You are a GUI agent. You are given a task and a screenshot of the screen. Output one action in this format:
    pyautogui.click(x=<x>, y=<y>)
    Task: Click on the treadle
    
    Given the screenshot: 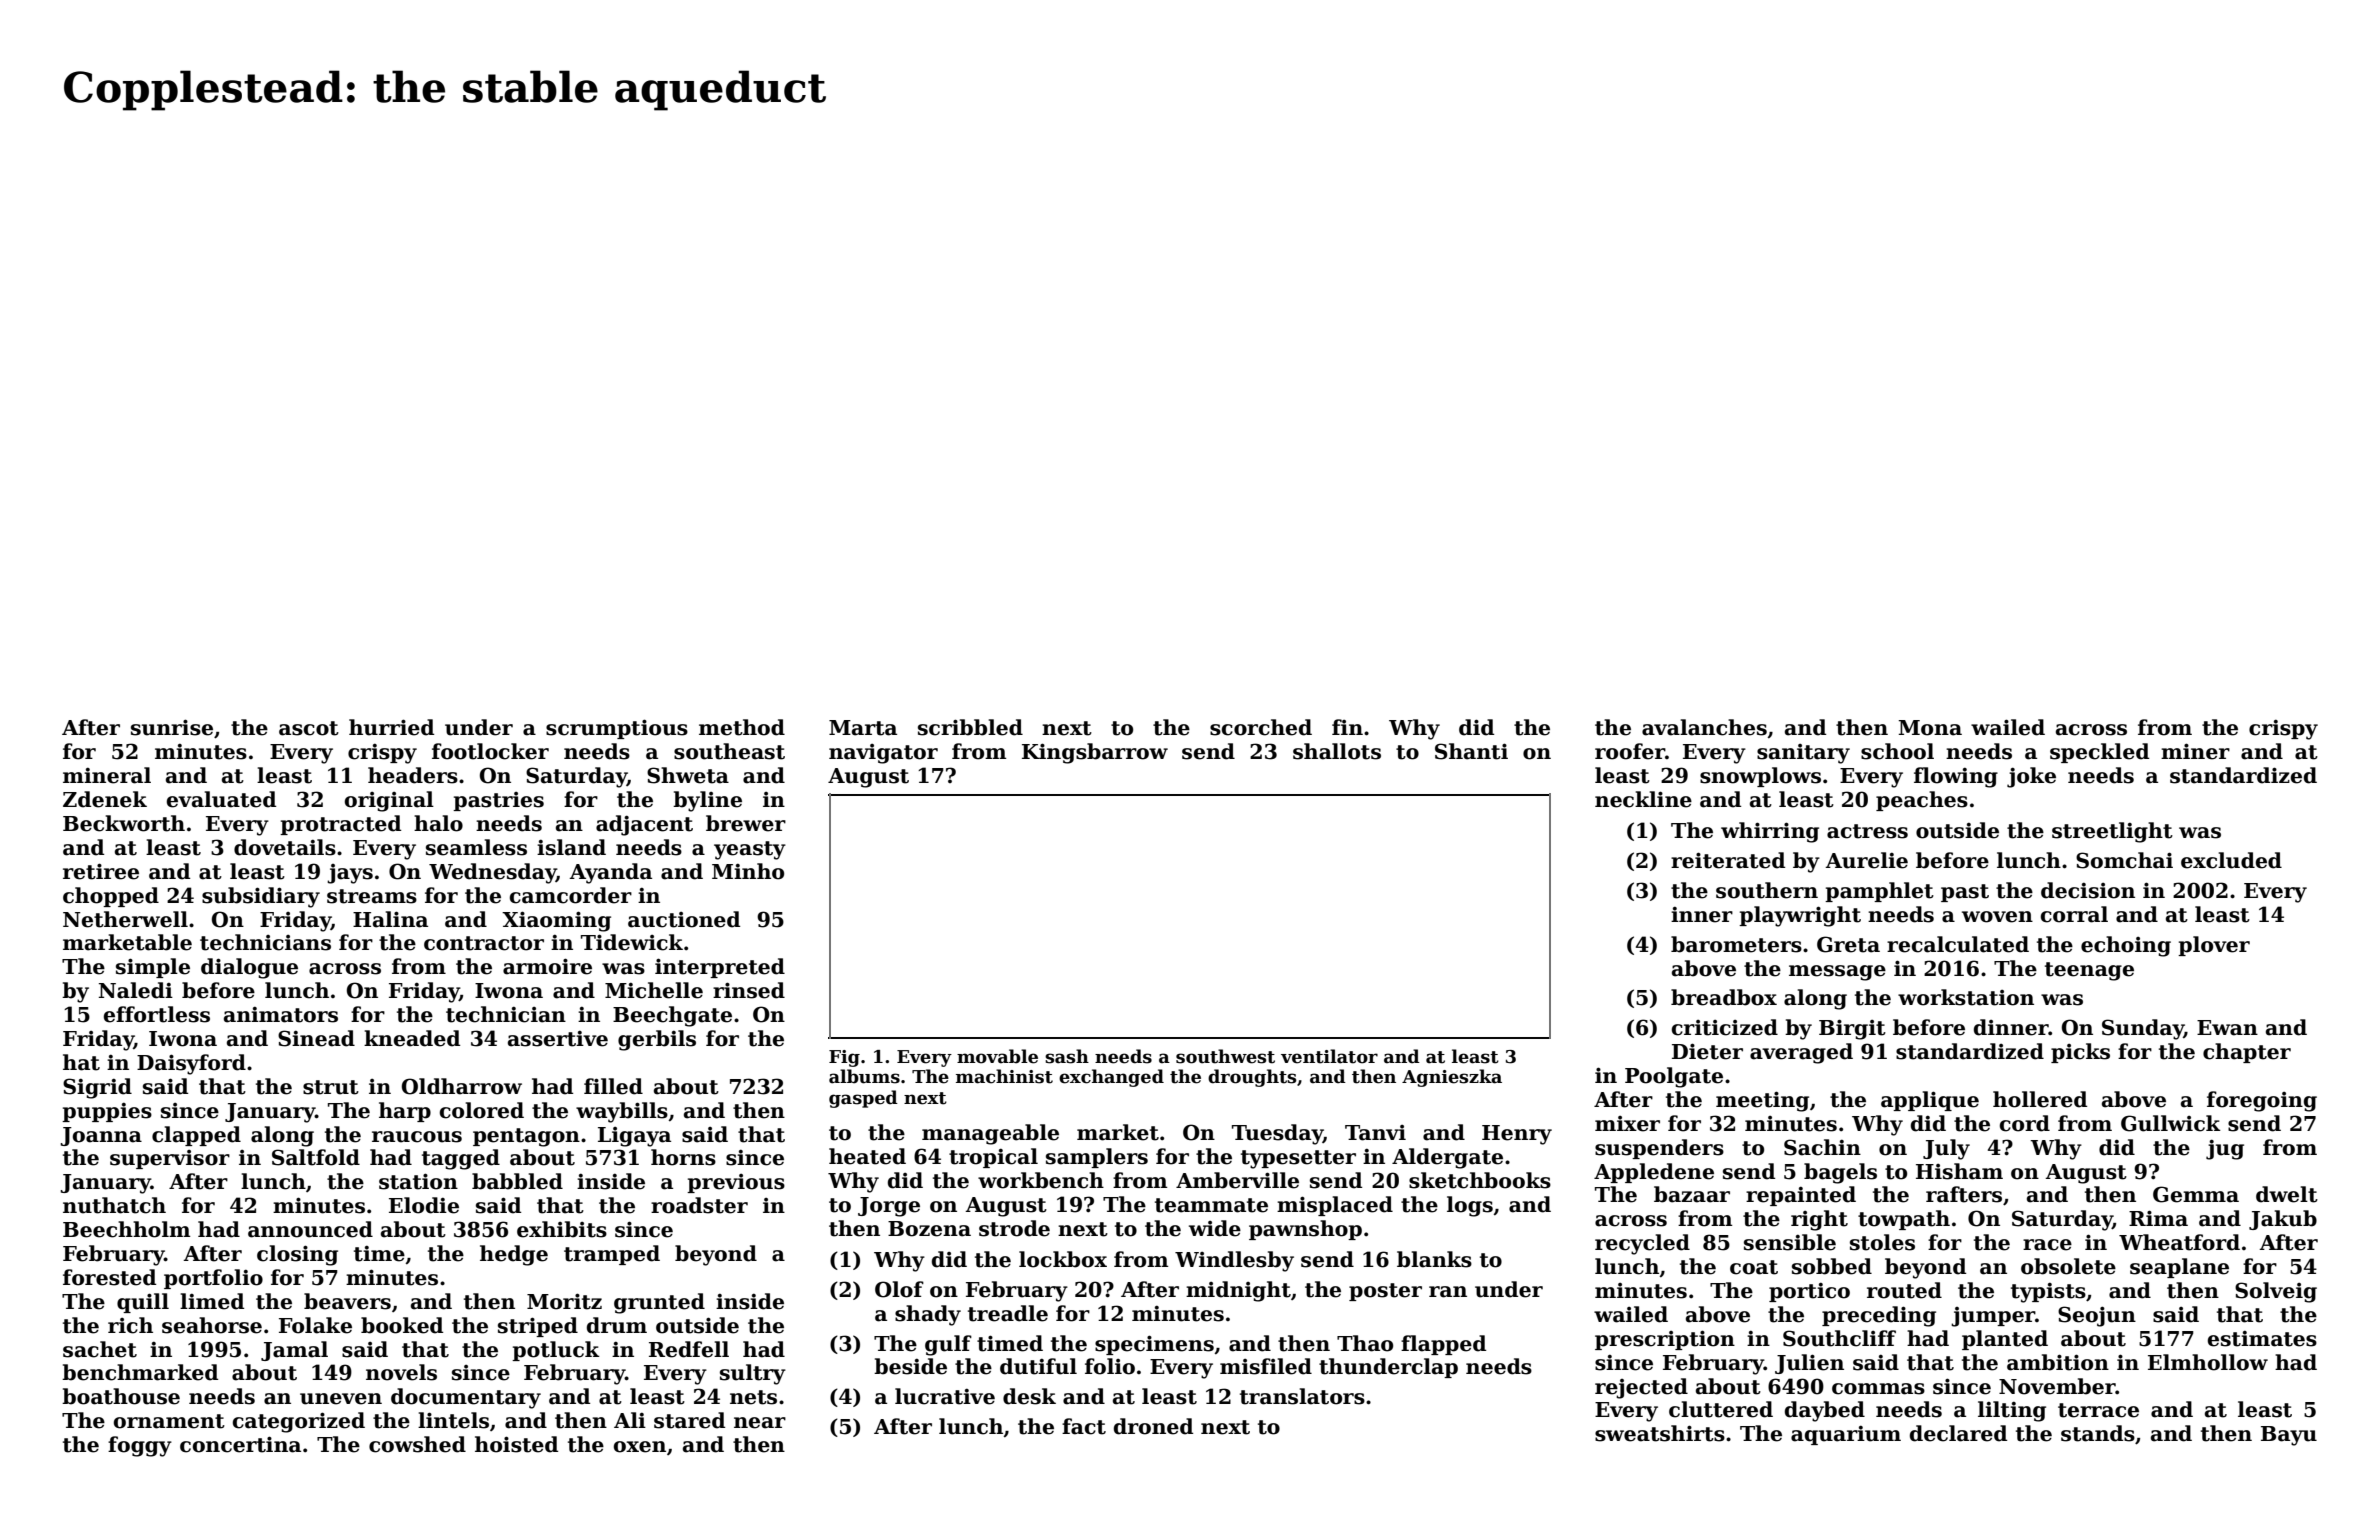 What is the action you would take?
    pyautogui.click(x=1008, y=1313)
